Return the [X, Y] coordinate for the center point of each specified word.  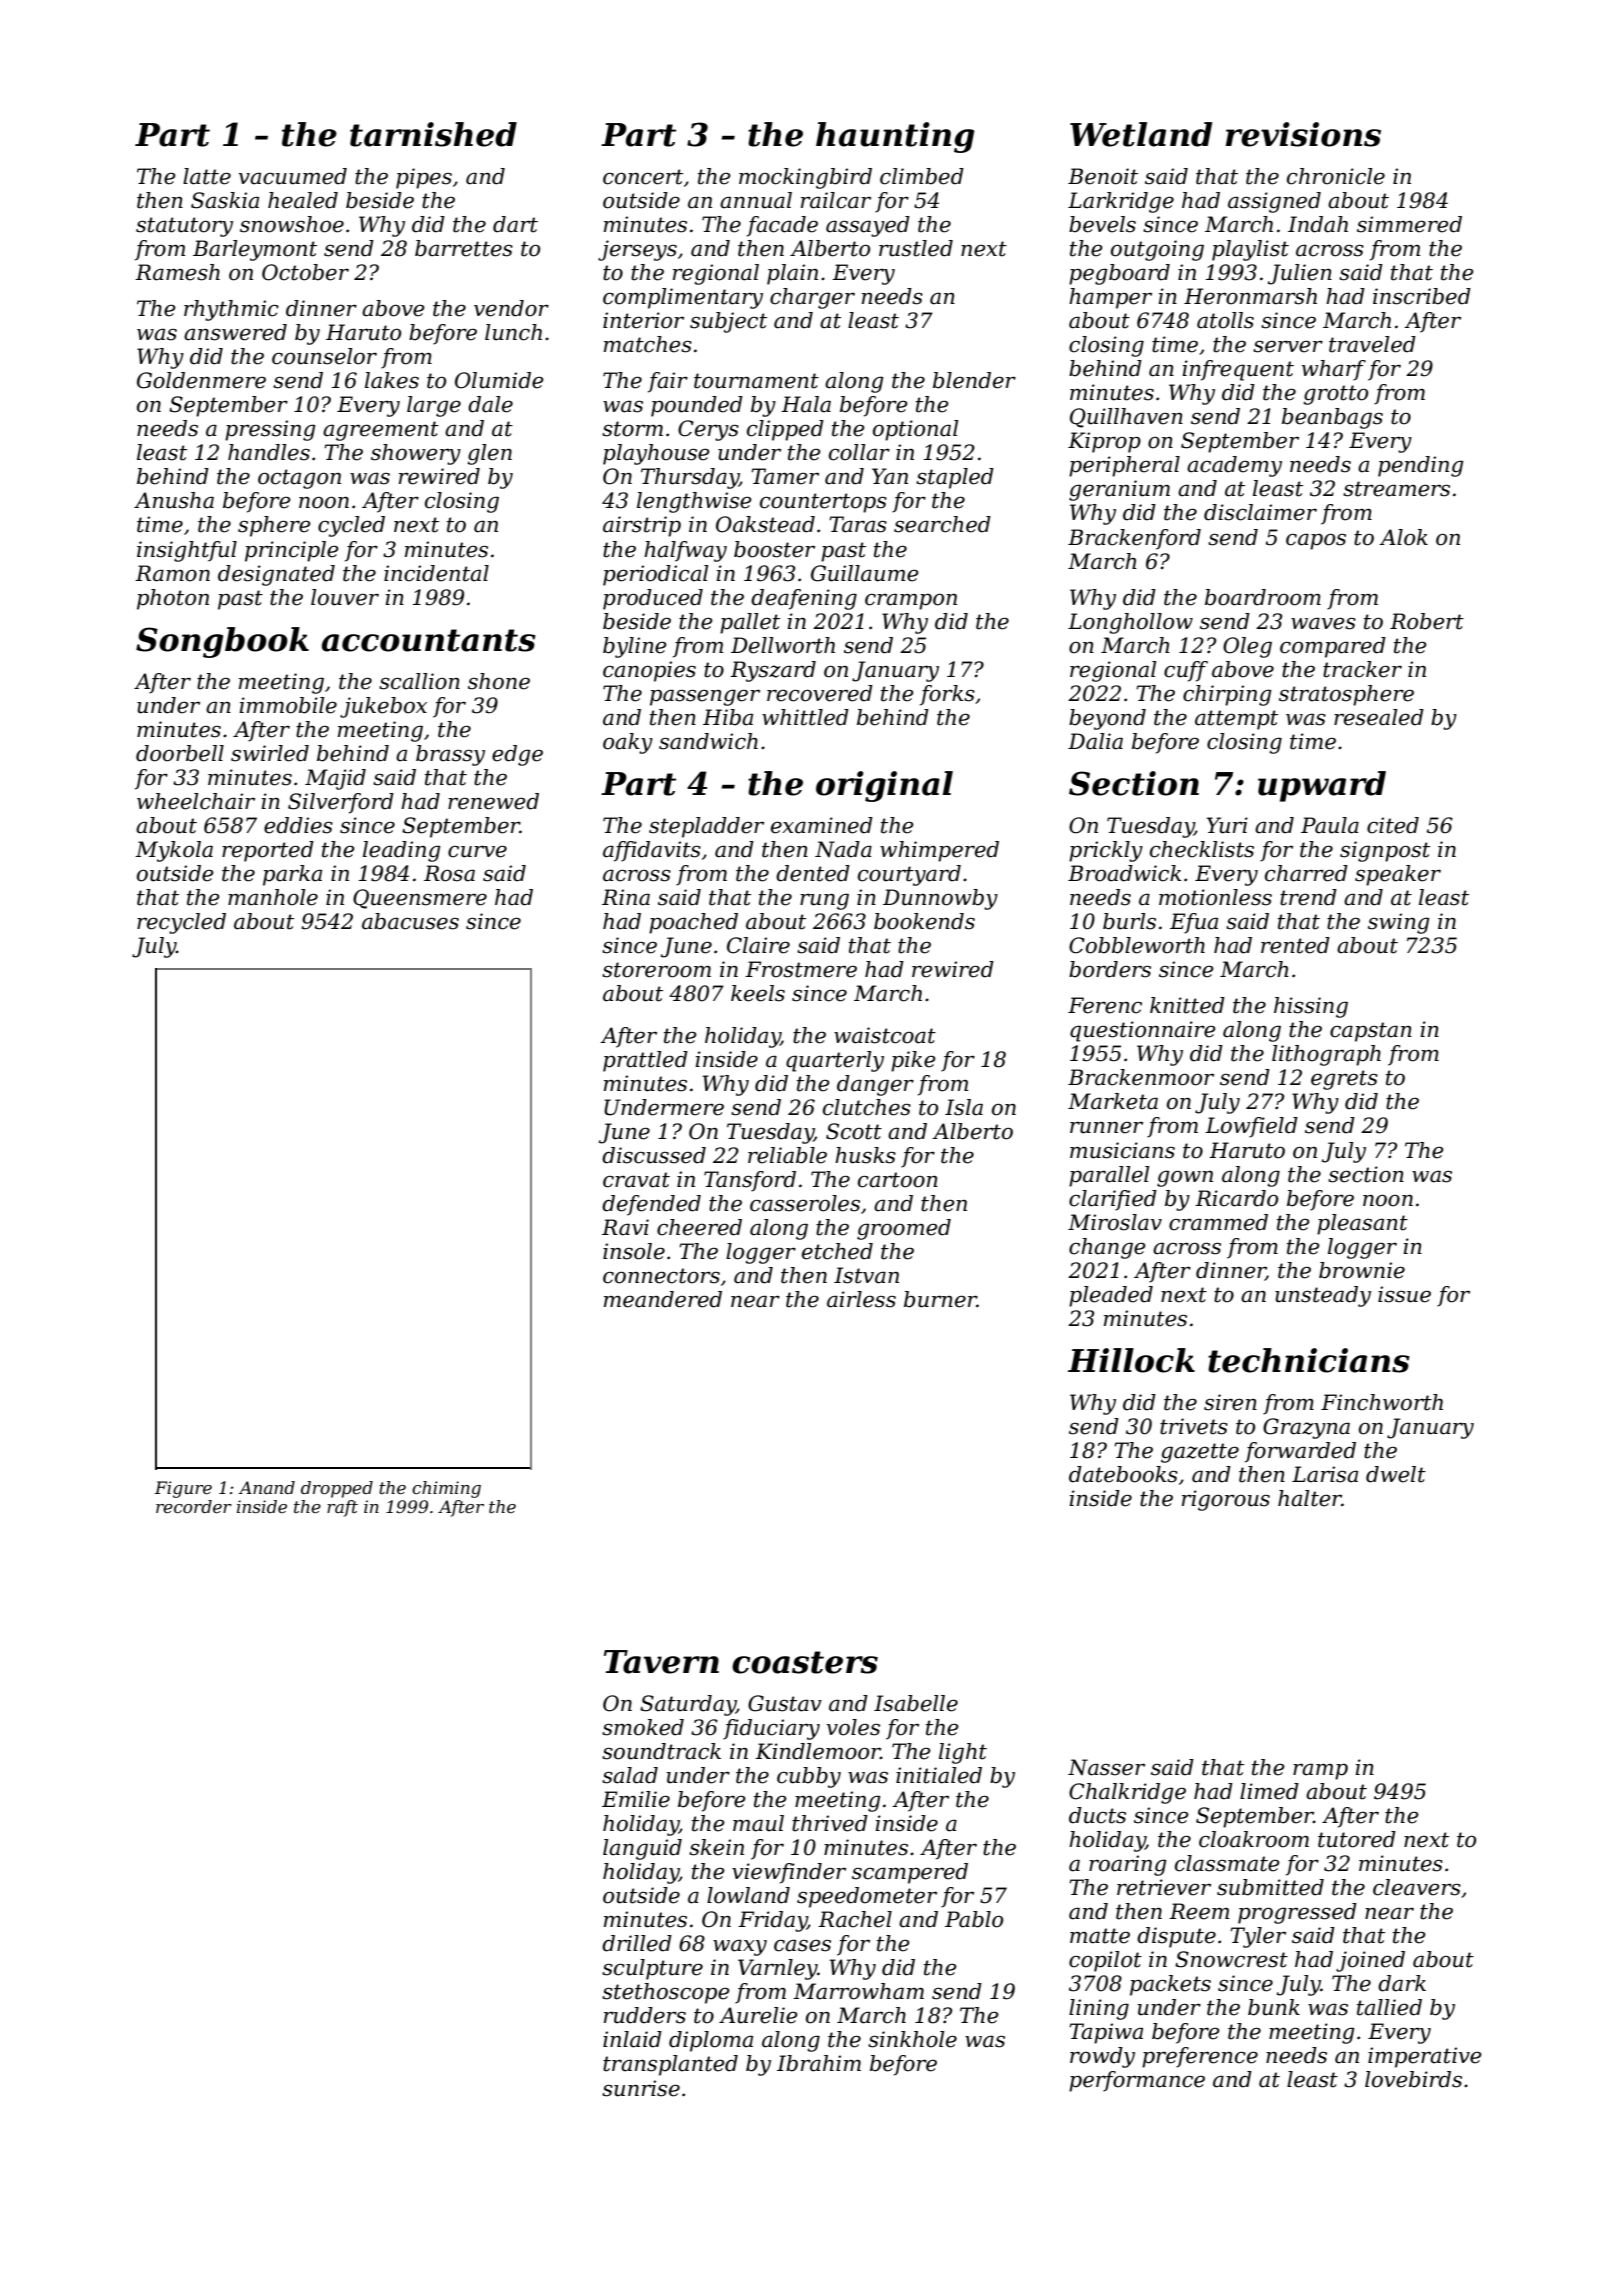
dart [515, 224]
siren [1230, 1402]
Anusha [174, 500]
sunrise [641, 2088]
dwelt [1396, 1474]
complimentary [683, 298]
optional [915, 430]
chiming [446, 1489]
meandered [663, 1299]
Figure [183, 1489]
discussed [654, 1155]
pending [1421, 466]
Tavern [661, 1662]
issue [1404, 1294]
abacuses [410, 921]
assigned [1274, 202]
